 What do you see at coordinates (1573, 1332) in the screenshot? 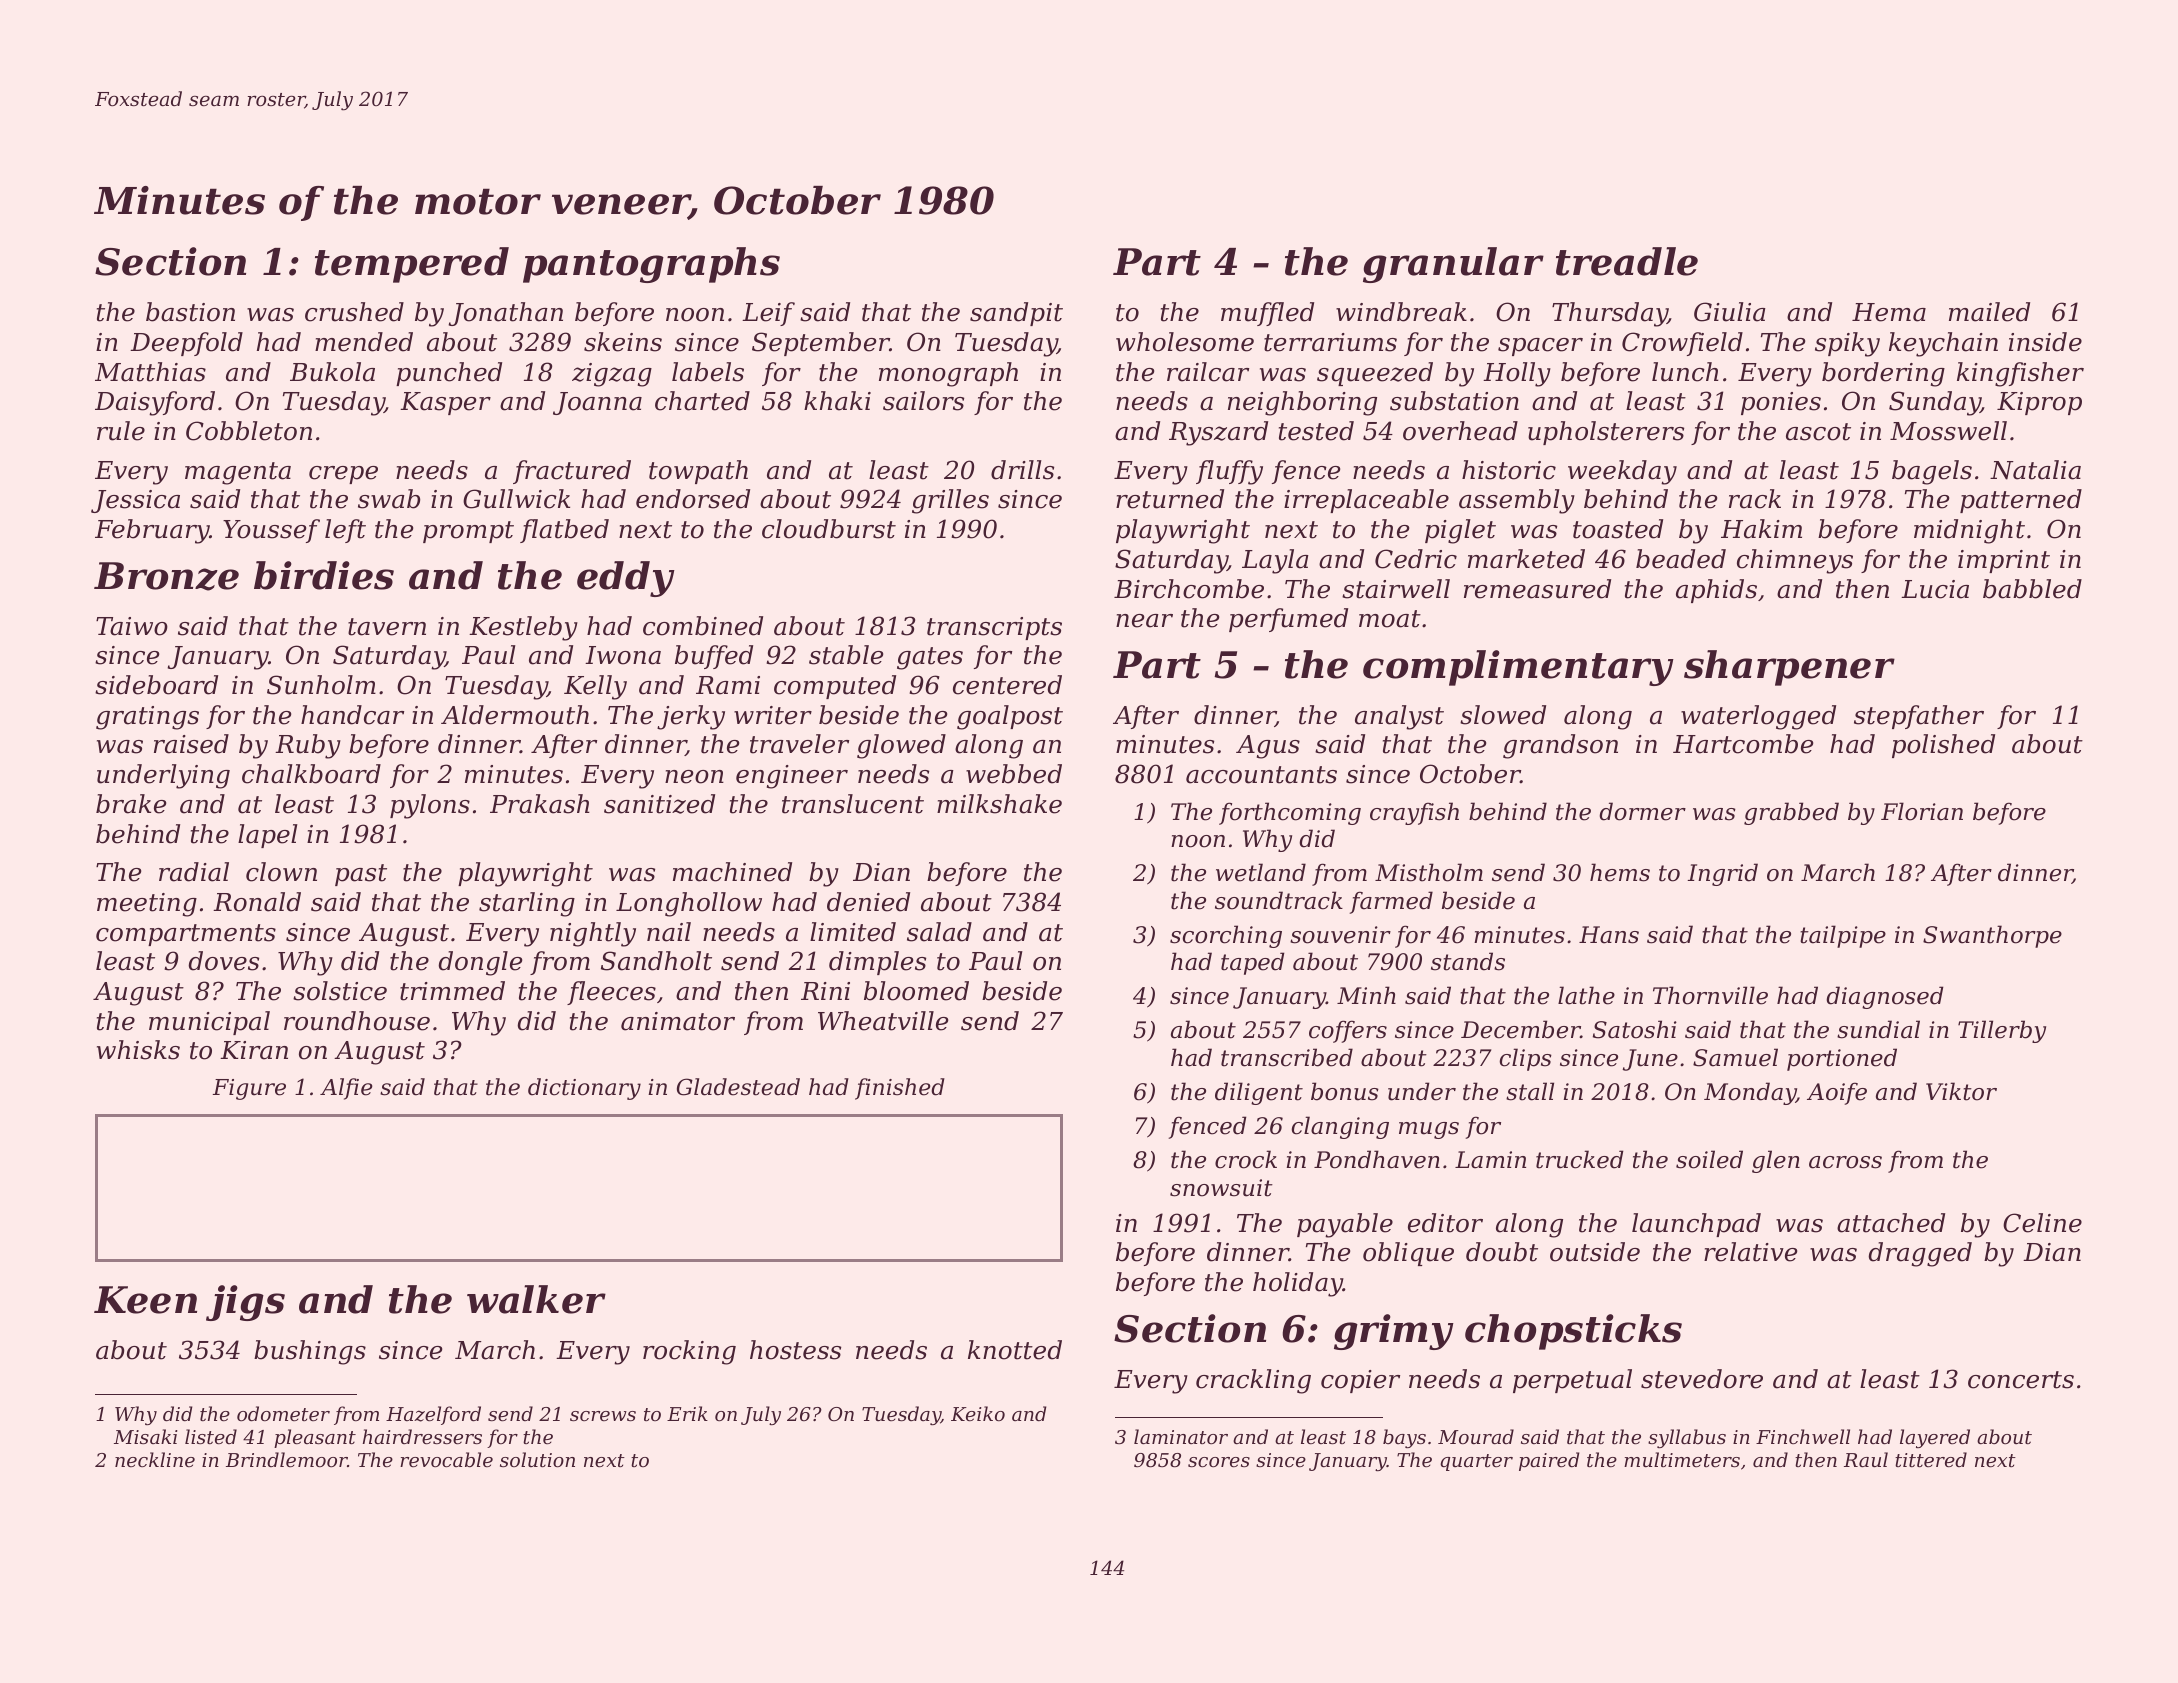
I see `chopsticks` at bounding box center [1573, 1332].
